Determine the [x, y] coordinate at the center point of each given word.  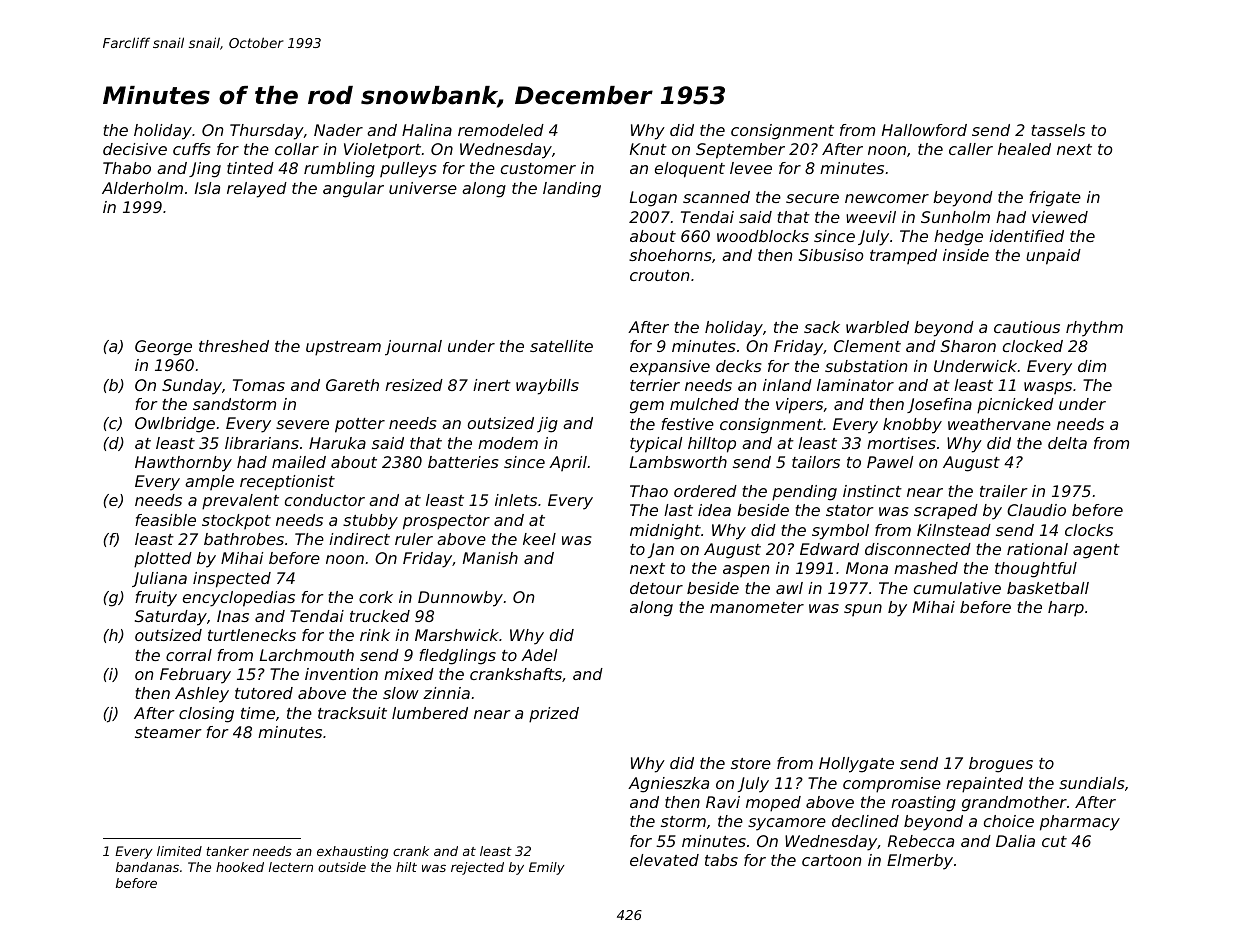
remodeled [501, 130]
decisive [135, 149]
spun [863, 610]
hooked [240, 867]
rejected [477, 868]
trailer [1004, 491]
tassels [1058, 130]
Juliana [159, 579]
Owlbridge [175, 425]
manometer [757, 607]
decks [739, 366]
